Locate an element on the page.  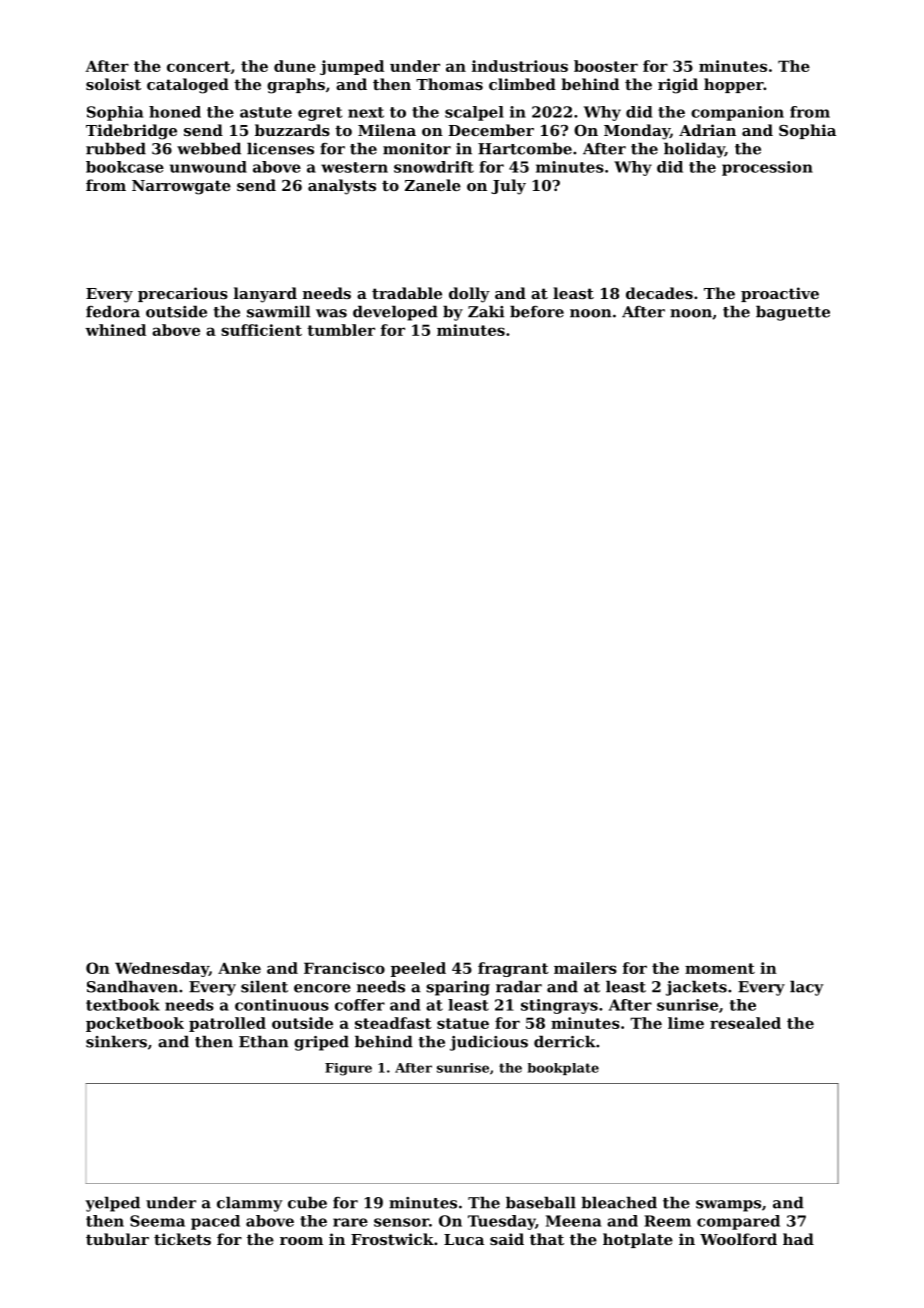
tickets is located at coordinates (182, 1239).
